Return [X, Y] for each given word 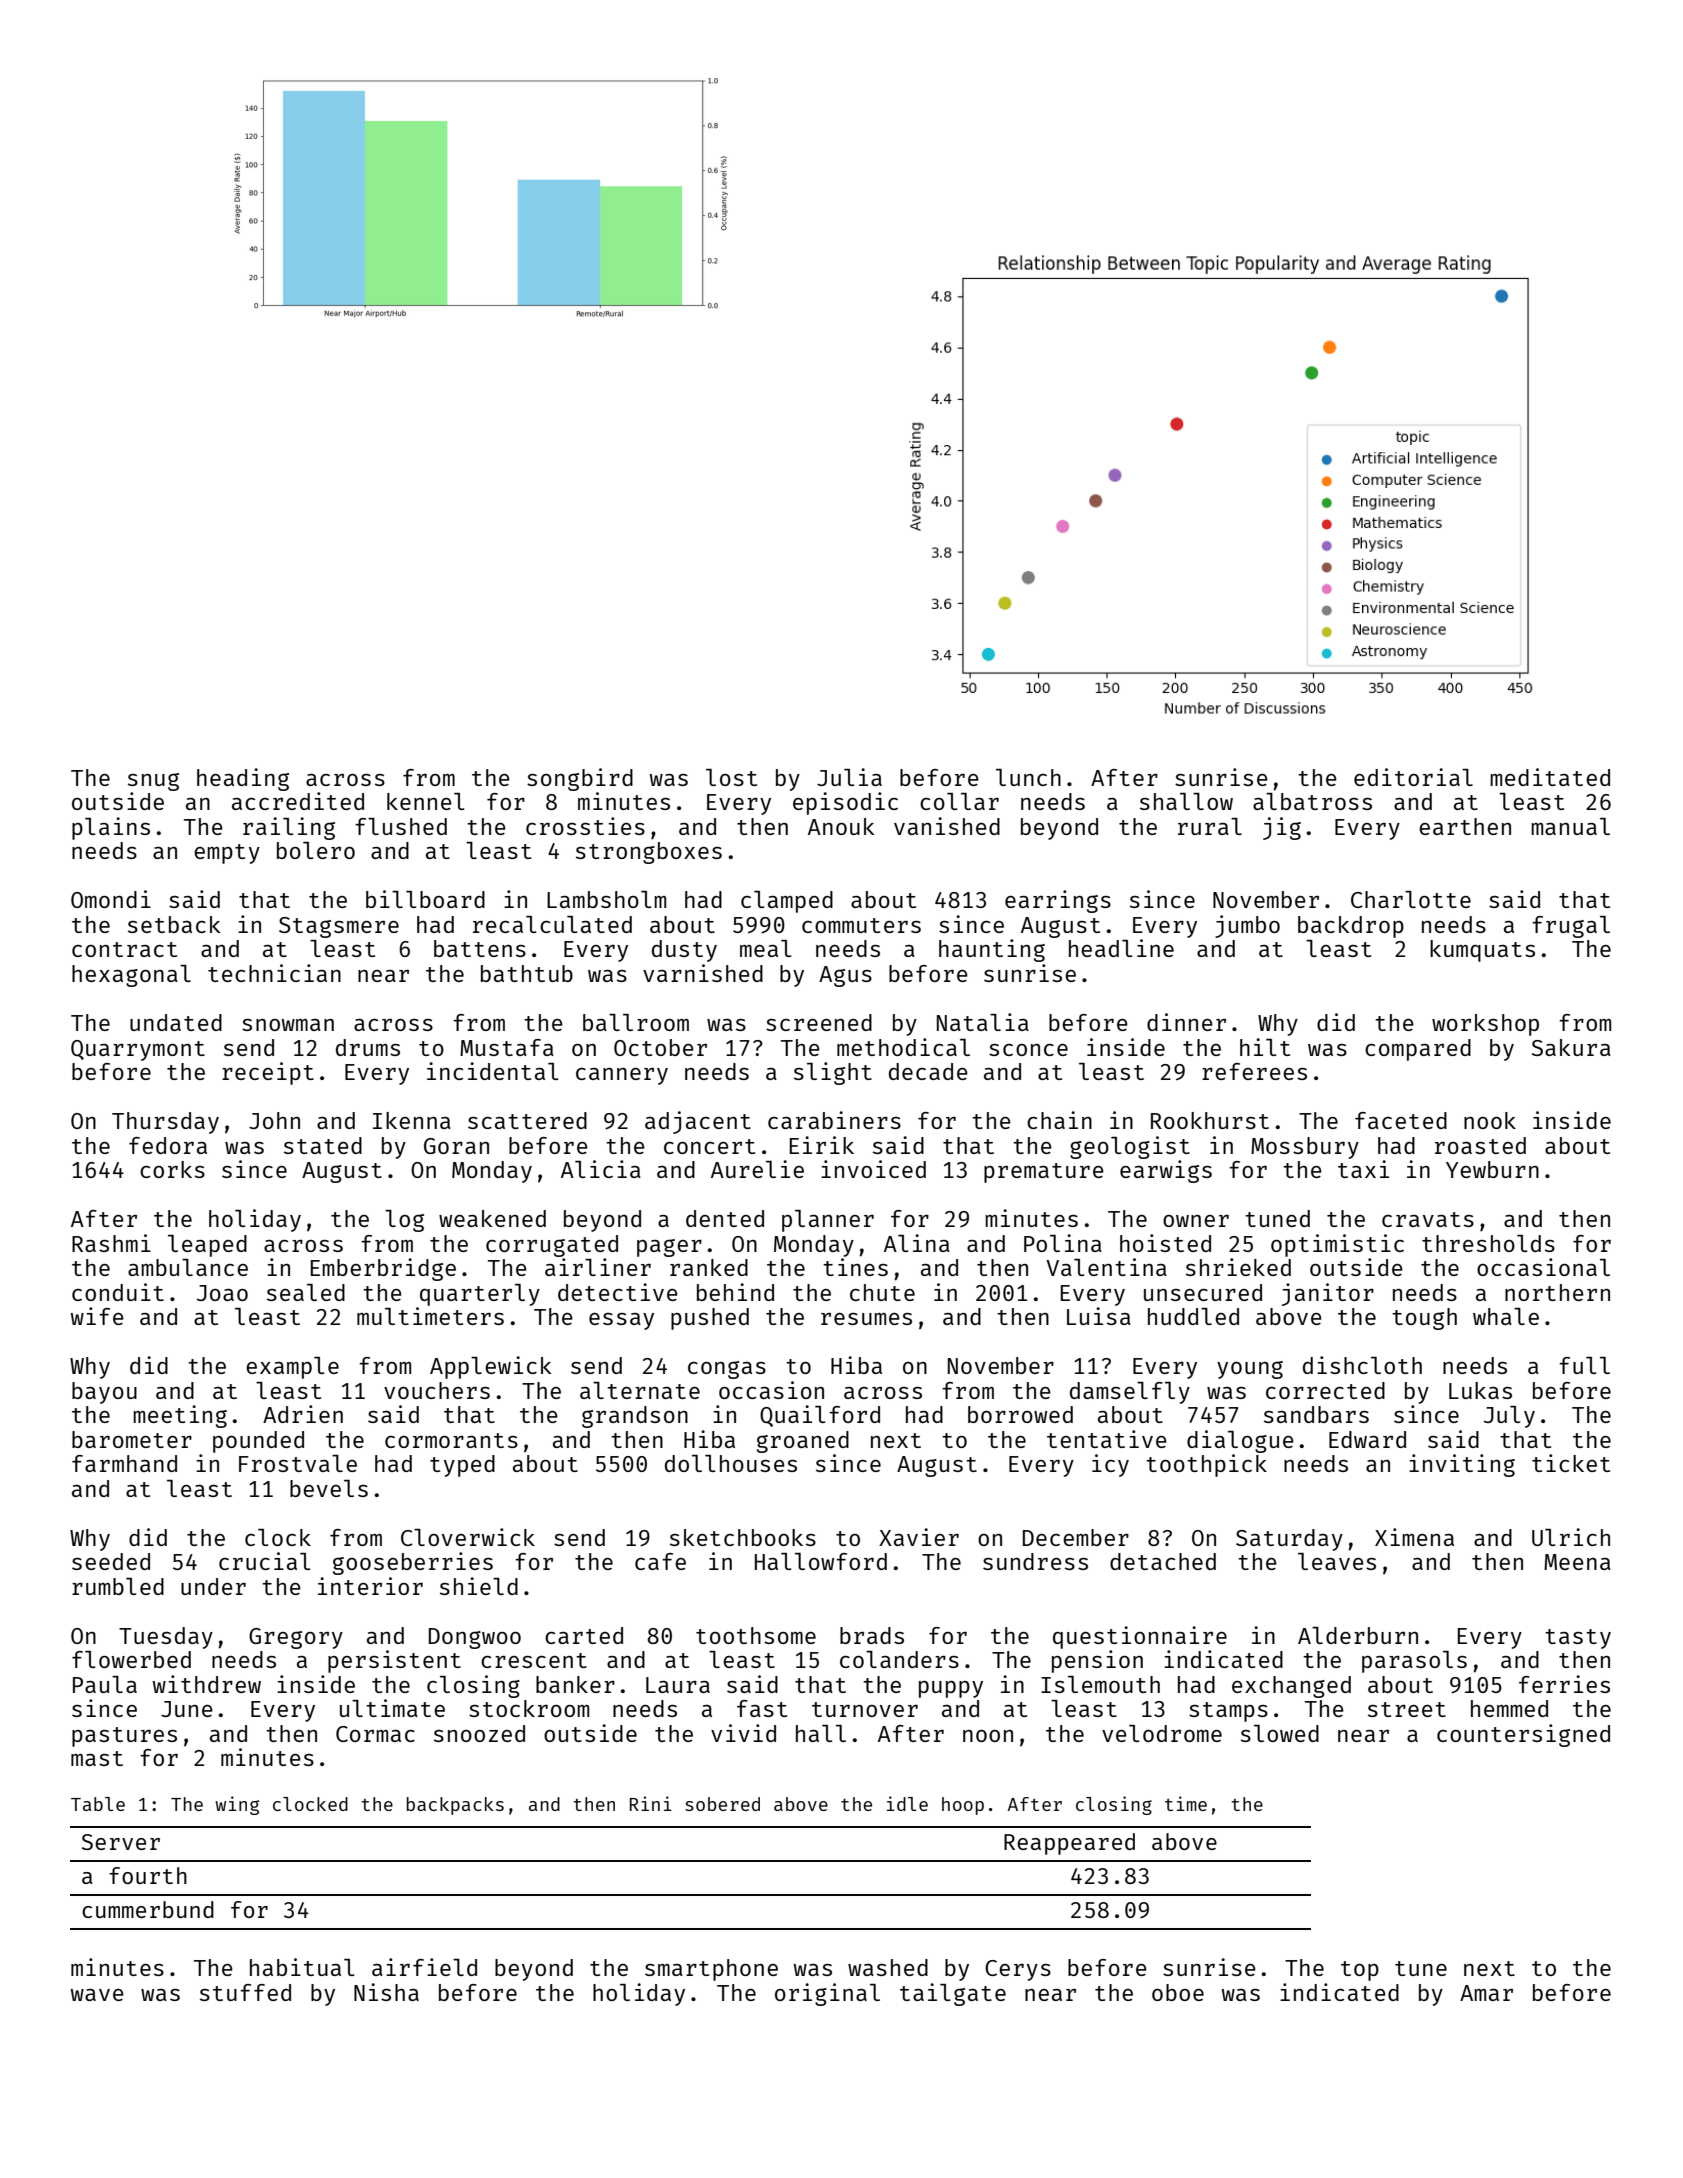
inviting [1462, 1465]
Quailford [820, 1416]
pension [1097, 1661]
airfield [424, 1967]
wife [97, 1316]
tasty [1578, 1639]
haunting [992, 950]
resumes [866, 1319]
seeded [111, 1561]
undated [176, 1022]
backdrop [1351, 927]
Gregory [296, 1638]
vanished [947, 826]
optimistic [1337, 1245]
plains [111, 828]
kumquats [1482, 951]
